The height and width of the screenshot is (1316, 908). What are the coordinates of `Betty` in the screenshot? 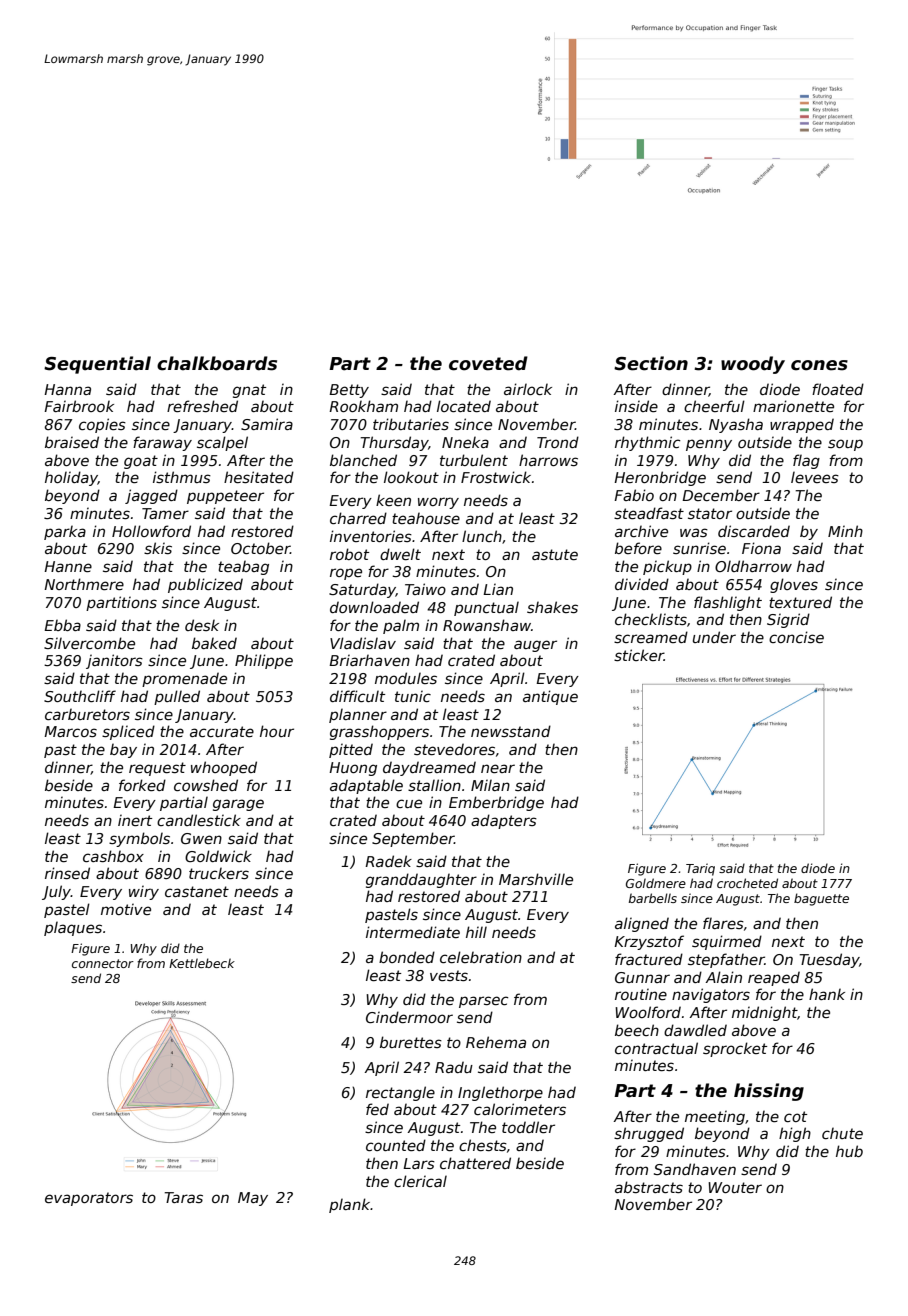 It's located at (349, 391).
